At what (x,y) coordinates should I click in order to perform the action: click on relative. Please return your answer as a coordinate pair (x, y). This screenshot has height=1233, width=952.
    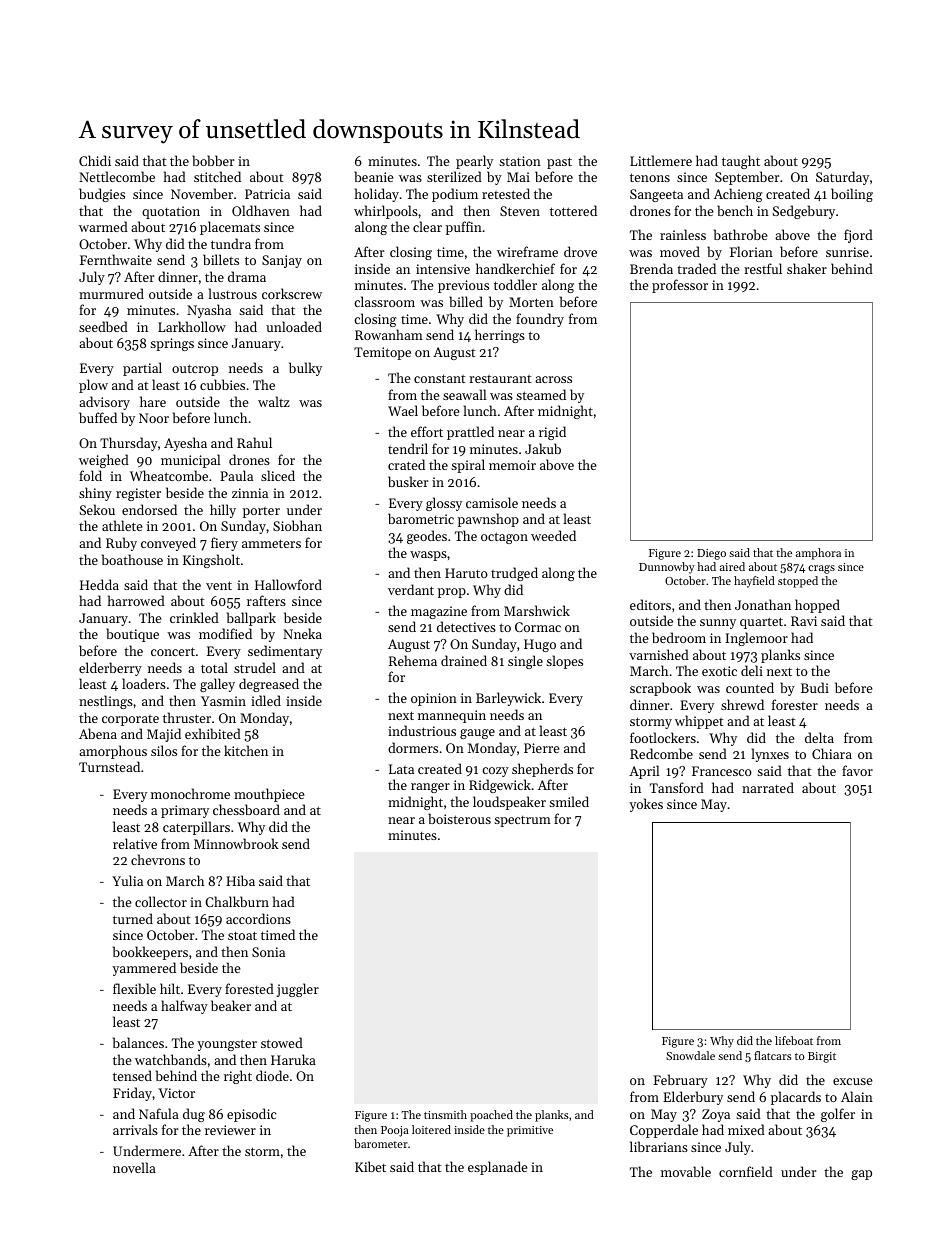
    Looking at the image, I should click on (135, 843).
